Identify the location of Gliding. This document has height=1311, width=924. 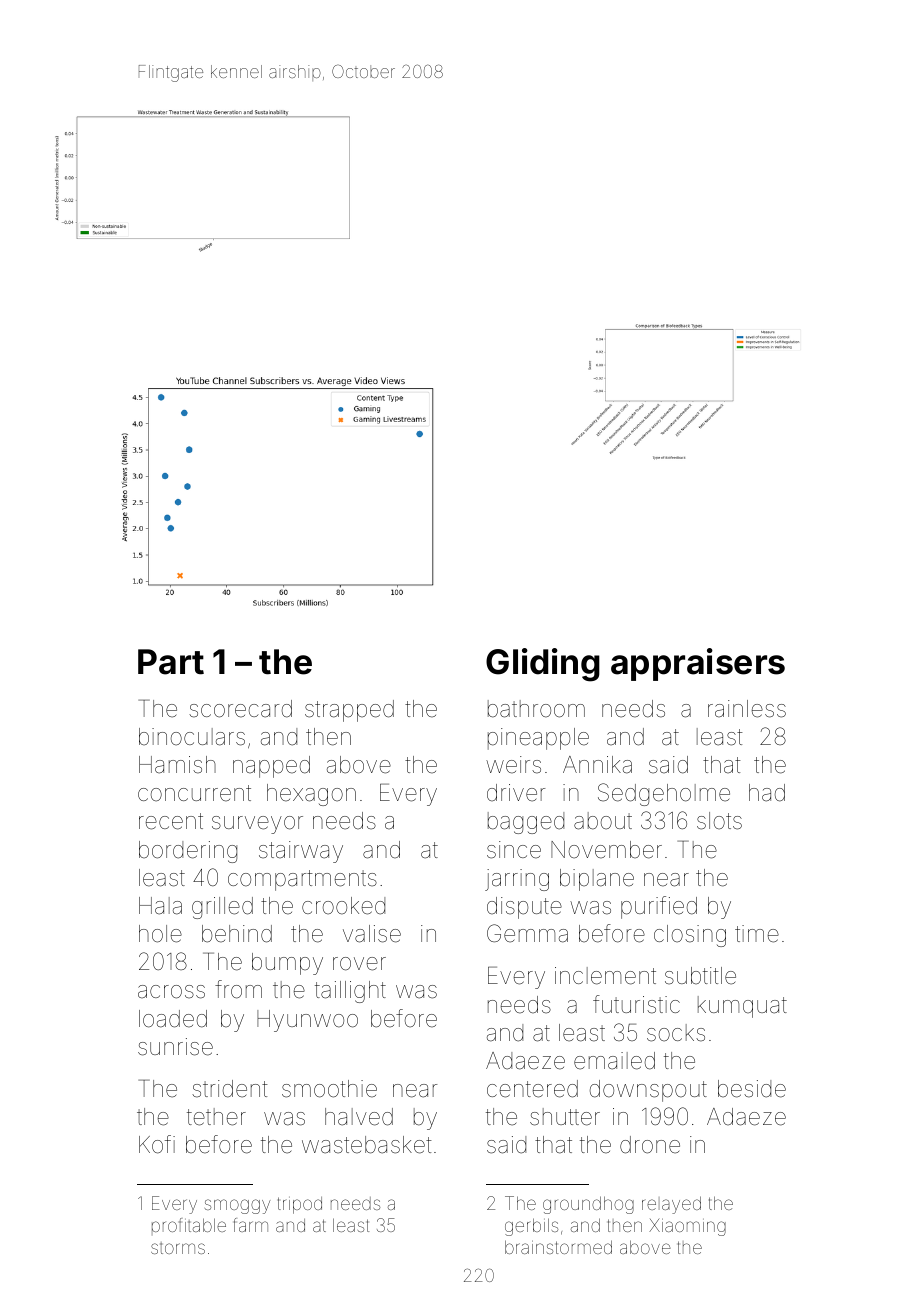
(543, 665).
